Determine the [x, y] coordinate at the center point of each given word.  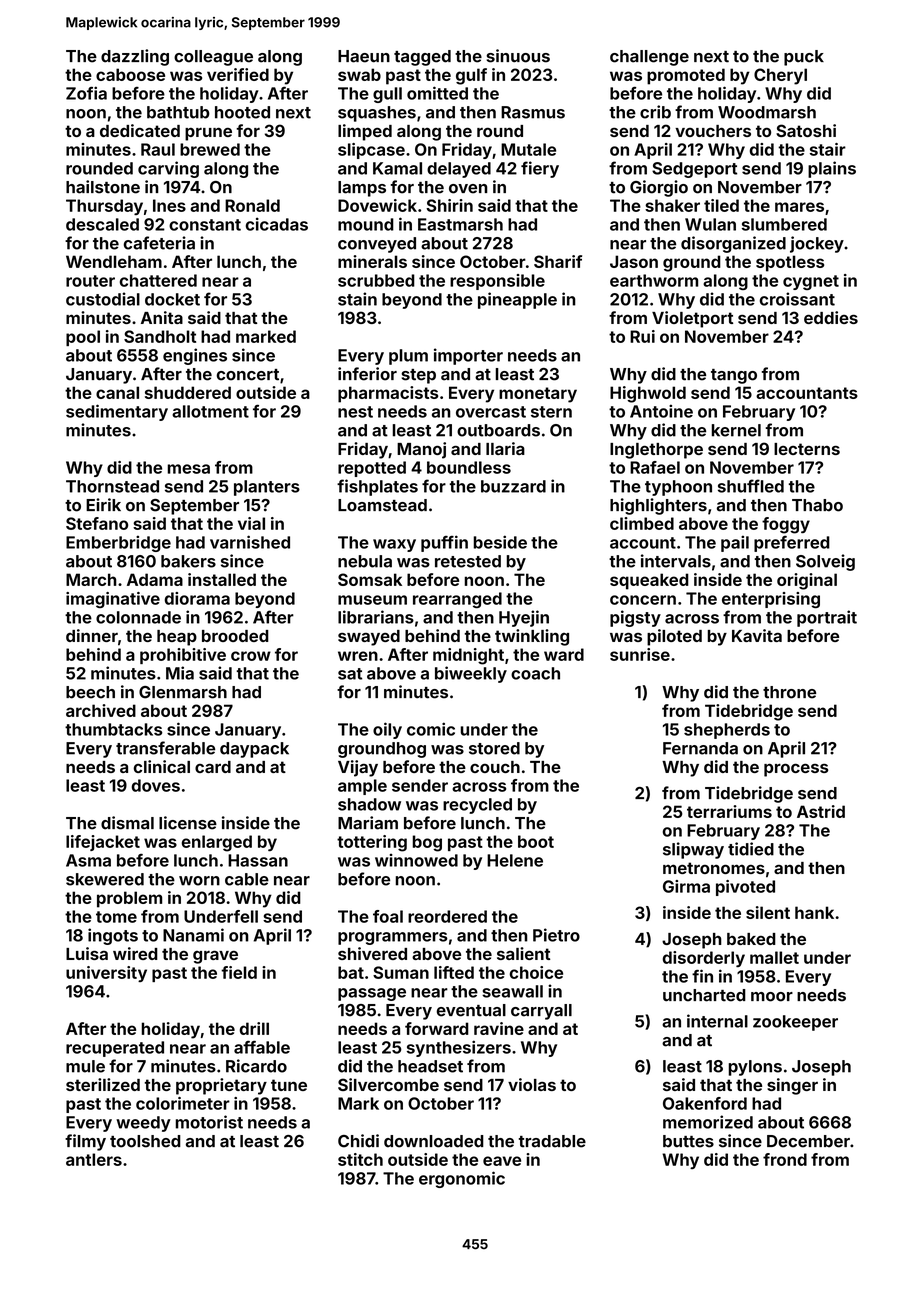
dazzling [135, 57]
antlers [94, 1159]
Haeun [364, 56]
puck [804, 58]
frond [785, 1159]
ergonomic [462, 1179]
